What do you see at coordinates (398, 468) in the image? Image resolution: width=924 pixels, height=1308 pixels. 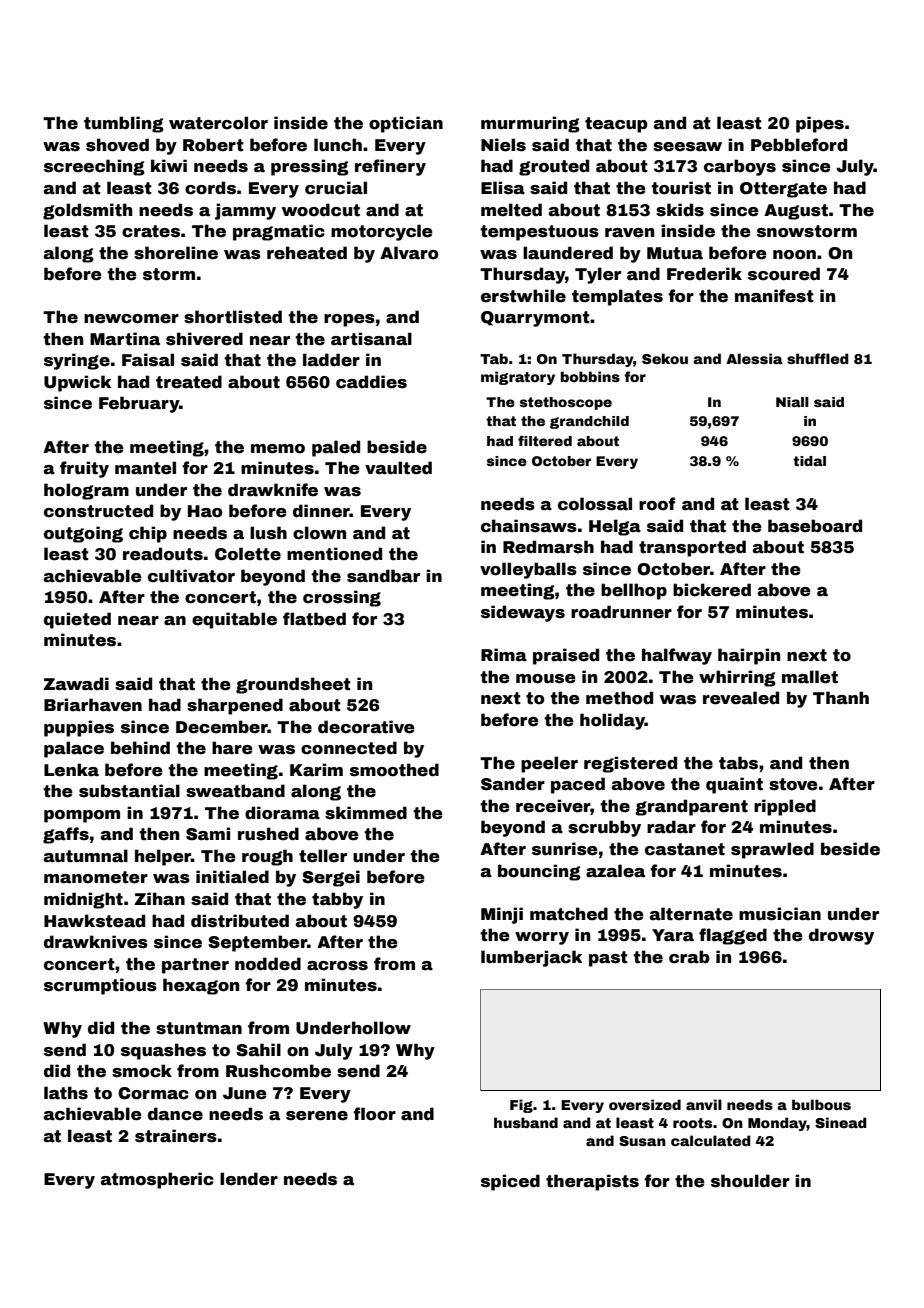 I see `vaulted` at bounding box center [398, 468].
